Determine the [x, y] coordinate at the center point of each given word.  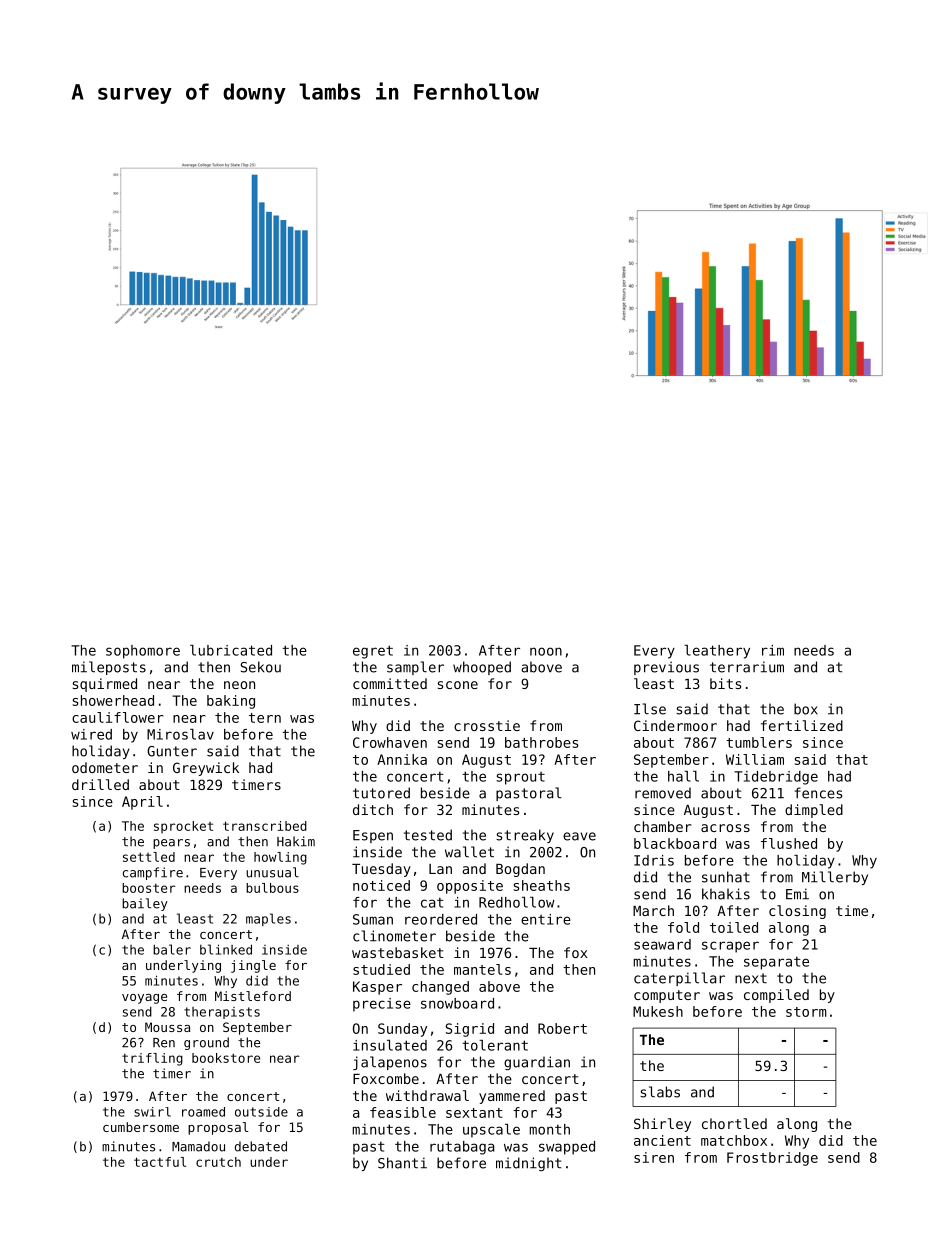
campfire [153, 873]
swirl [152, 1112]
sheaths [542, 885]
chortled [734, 1123]
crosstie [487, 725]
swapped [567, 1148]
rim [773, 650]
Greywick [206, 769]
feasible [403, 1112]
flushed [789, 843]
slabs [660, 1092]
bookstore [226, 1058]
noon [546, 651]
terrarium [747, 667]
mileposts [109, 668]
